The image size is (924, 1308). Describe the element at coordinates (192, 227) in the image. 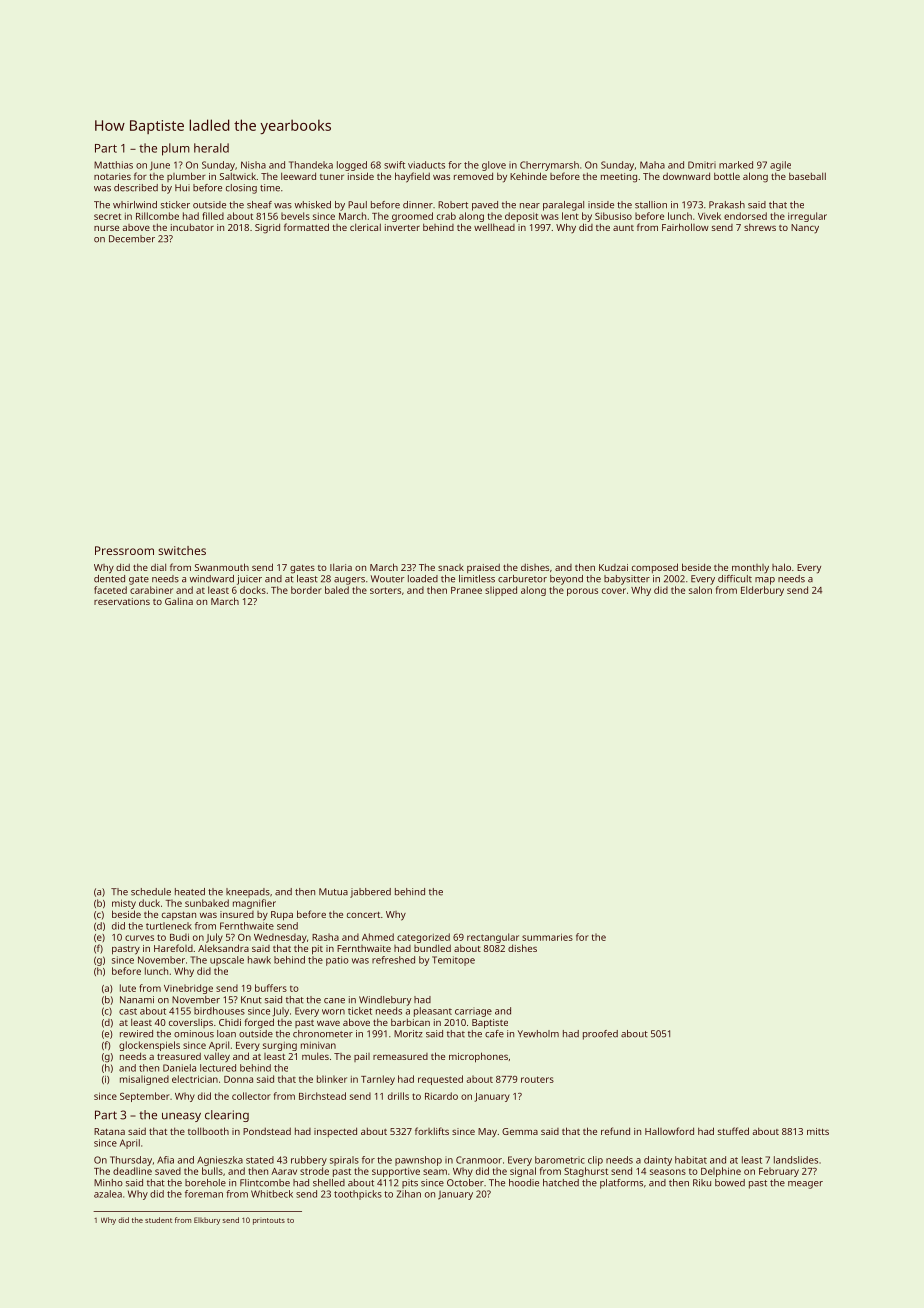

I see `incubator` at that location.
